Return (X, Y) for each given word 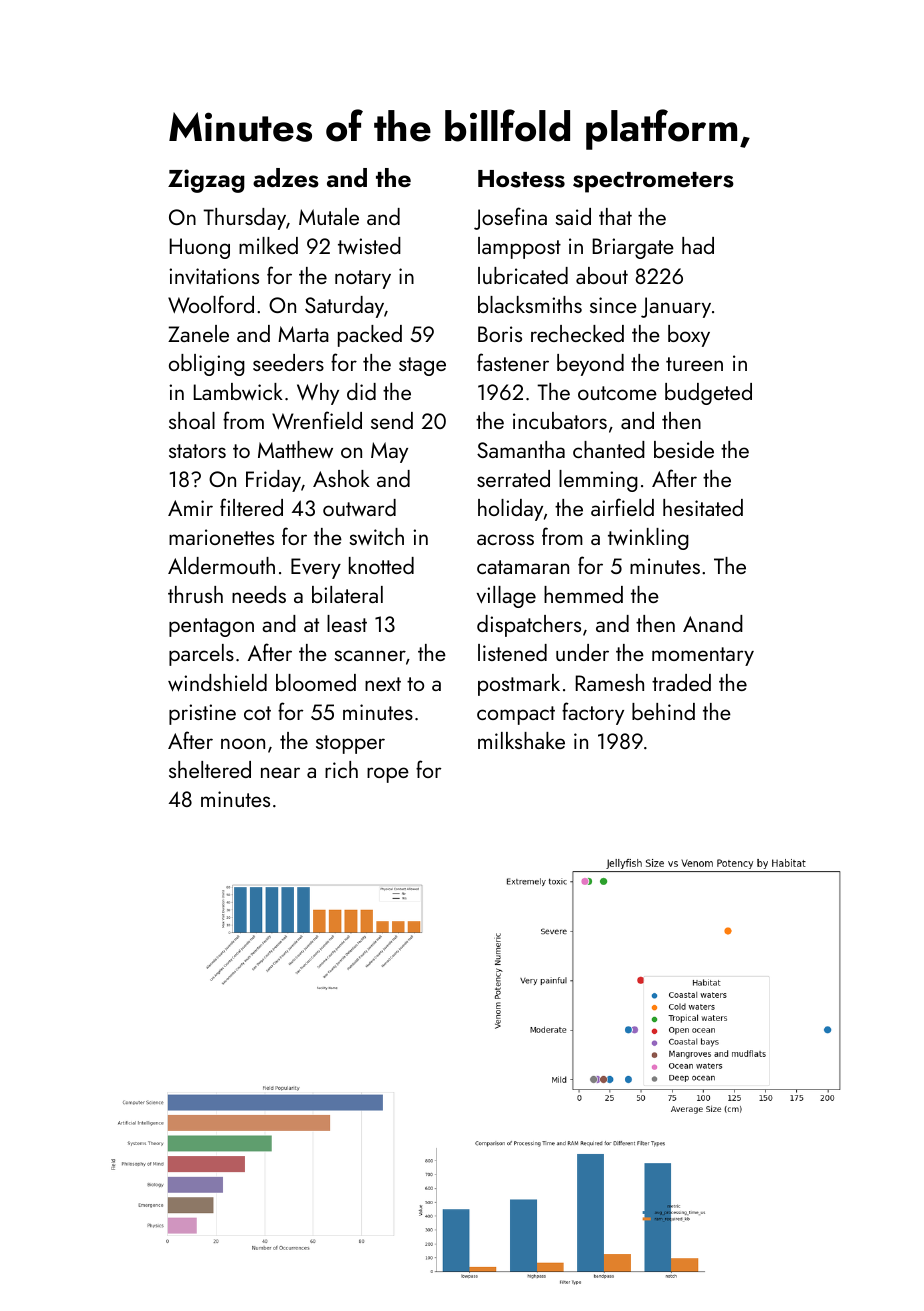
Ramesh (610, 682)
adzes (286, 178)
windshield (217, 682)
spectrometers (653, 182)
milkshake (521, 740)
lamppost (519, 248)
